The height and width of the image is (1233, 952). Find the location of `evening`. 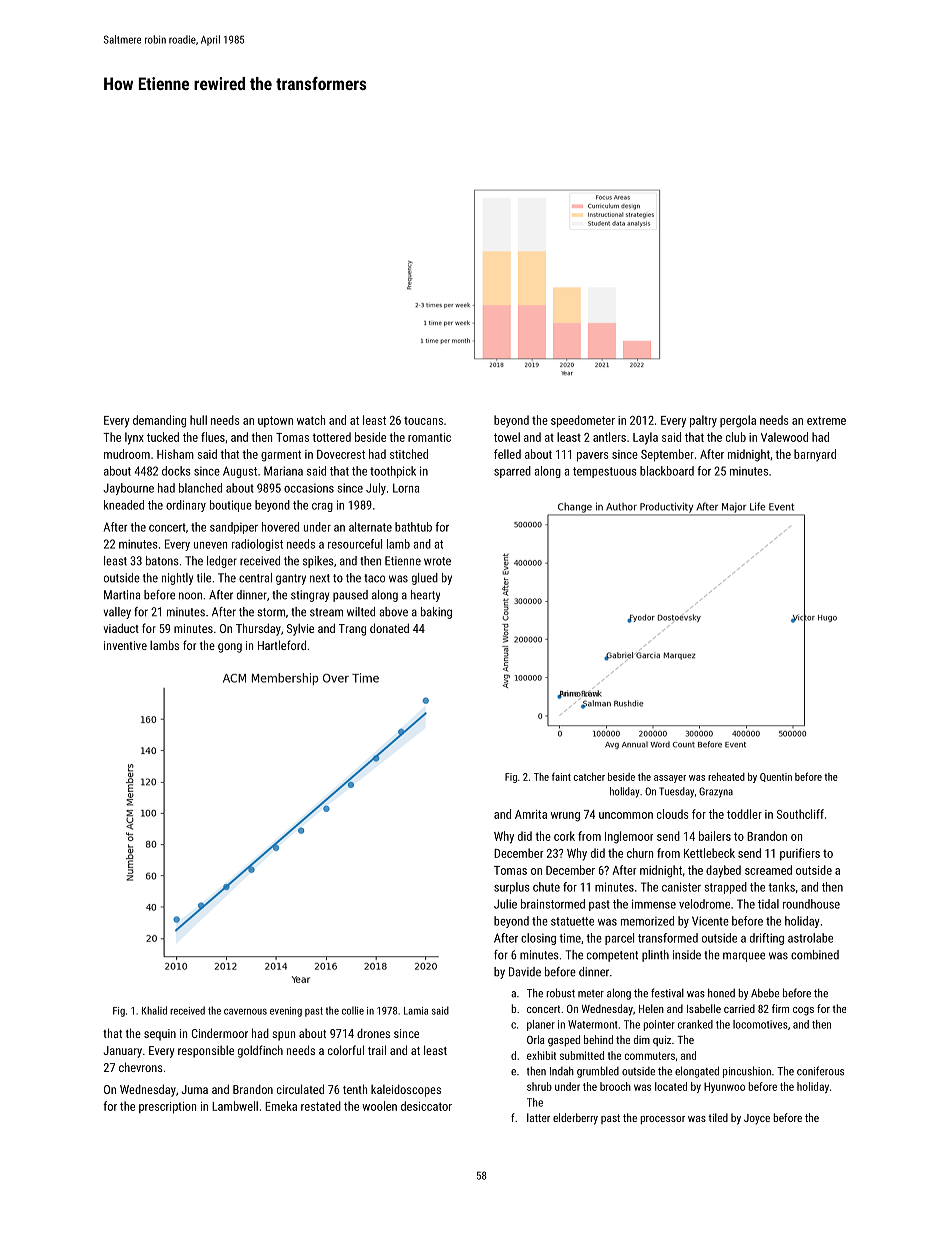

evening is located at coordinates (286, 1012).
